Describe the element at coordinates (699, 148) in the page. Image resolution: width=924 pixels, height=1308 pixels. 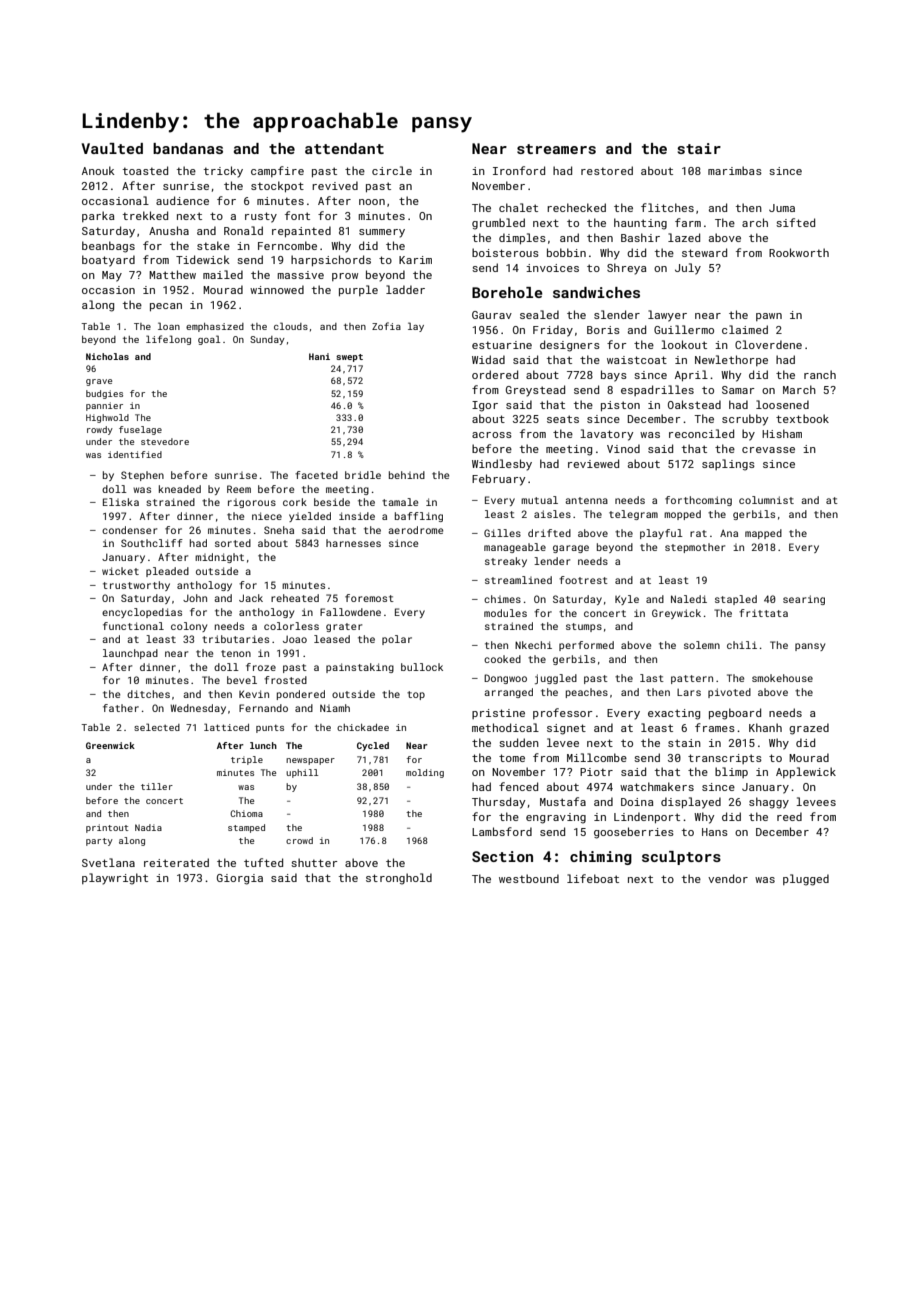
I see `stair` at that location.
